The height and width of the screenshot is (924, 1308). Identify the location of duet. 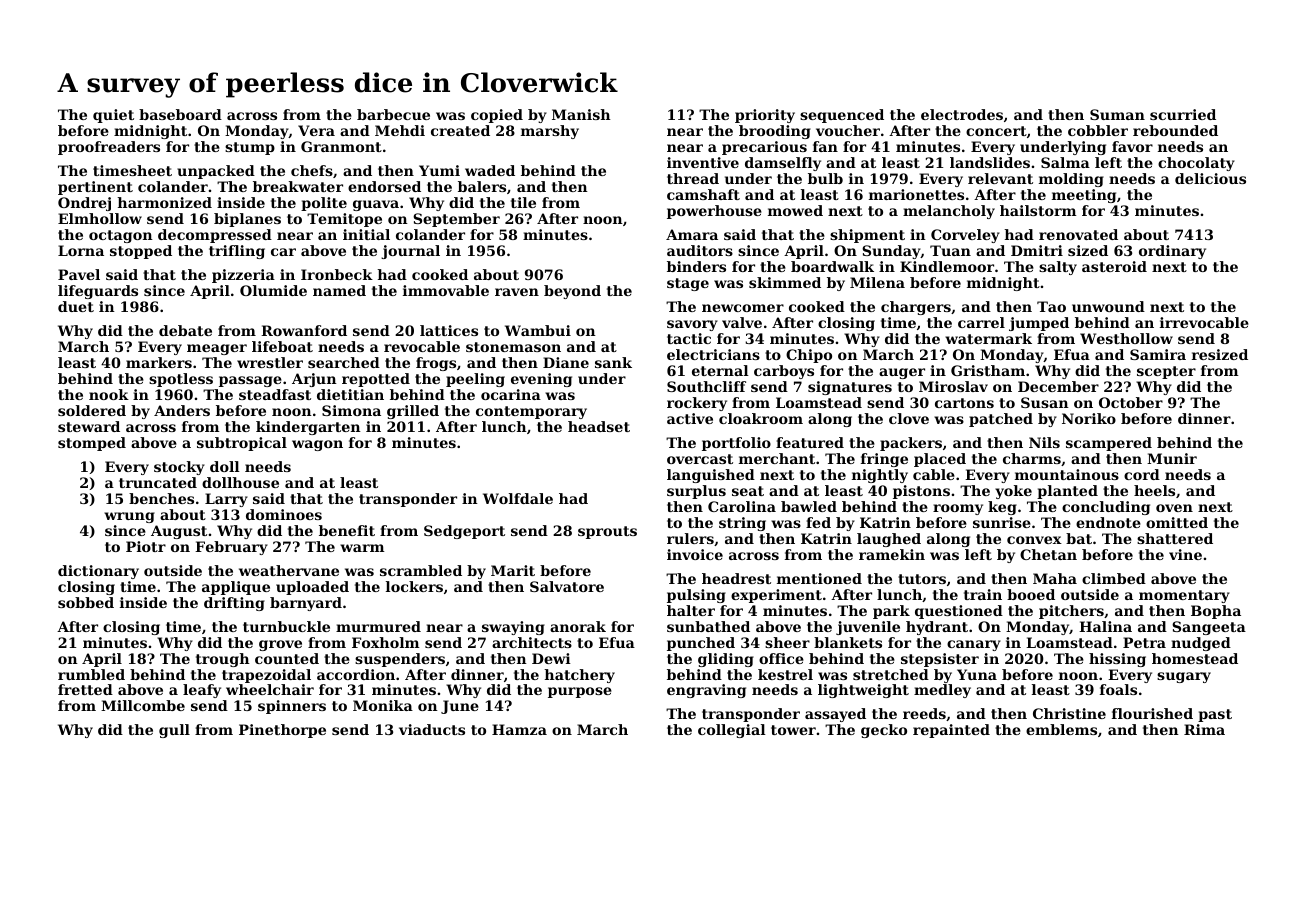
(76, 306).
